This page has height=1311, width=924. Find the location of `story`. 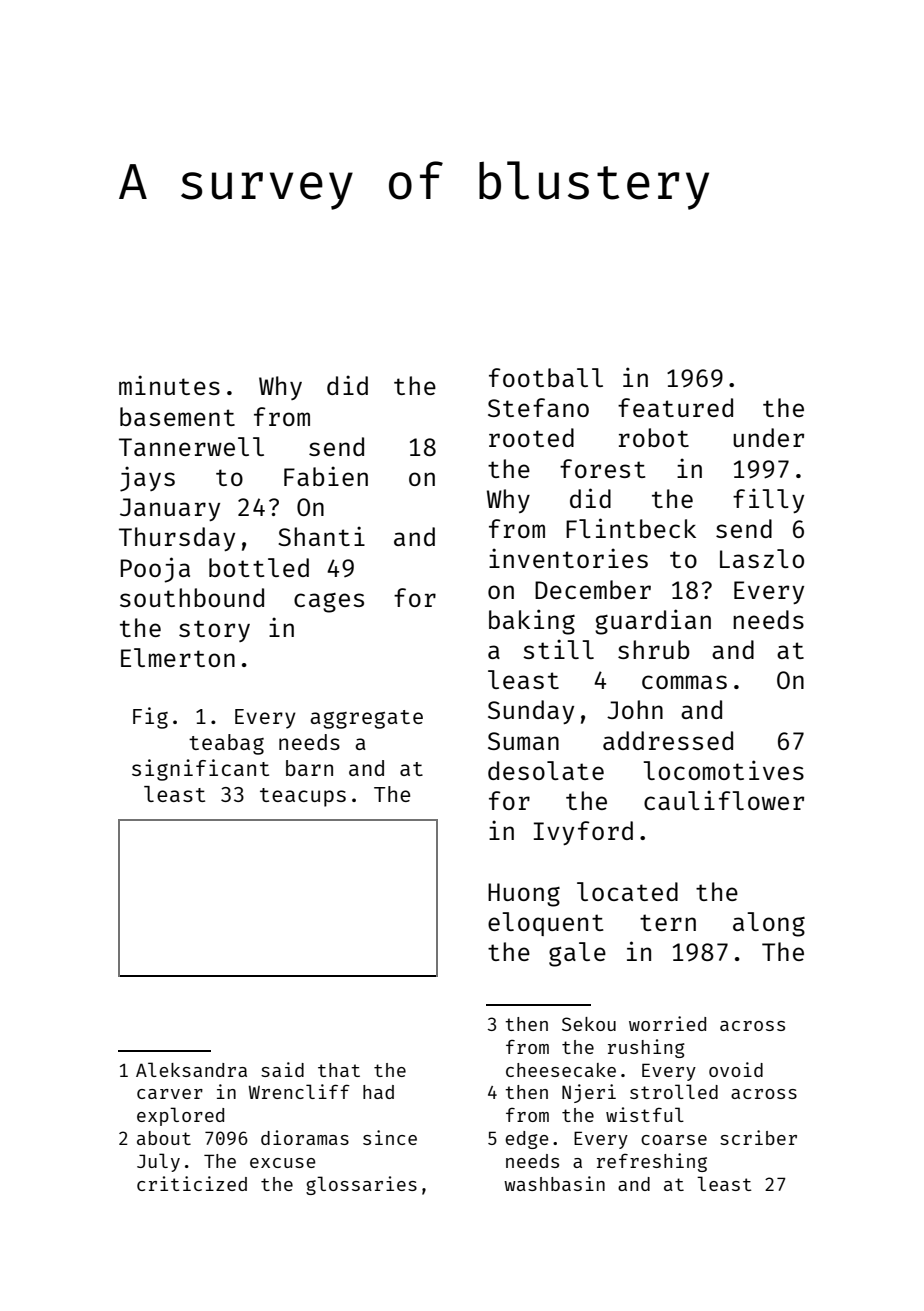

story is located at coordinates (214, 631).
